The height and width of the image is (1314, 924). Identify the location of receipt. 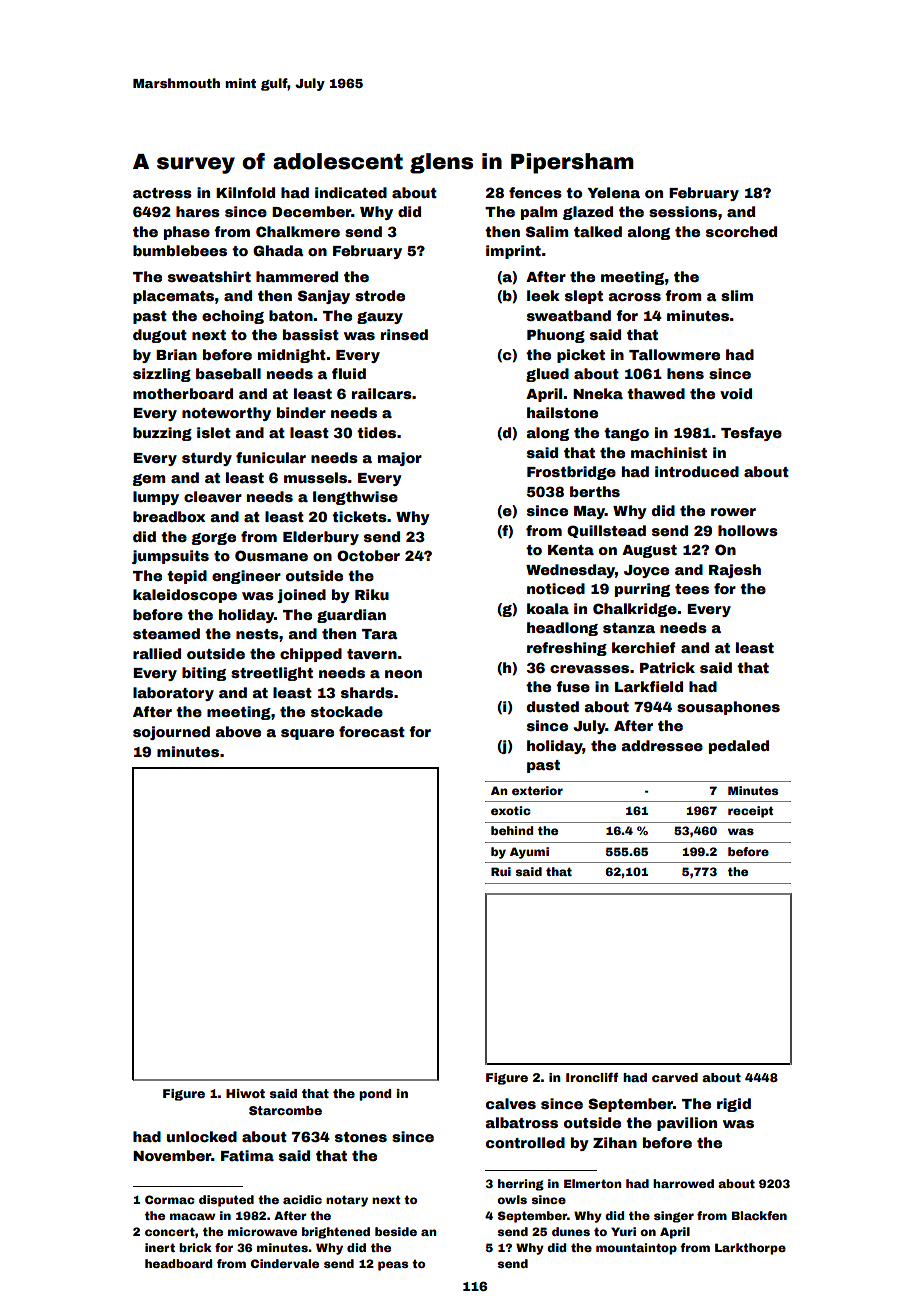
(751, 812).
